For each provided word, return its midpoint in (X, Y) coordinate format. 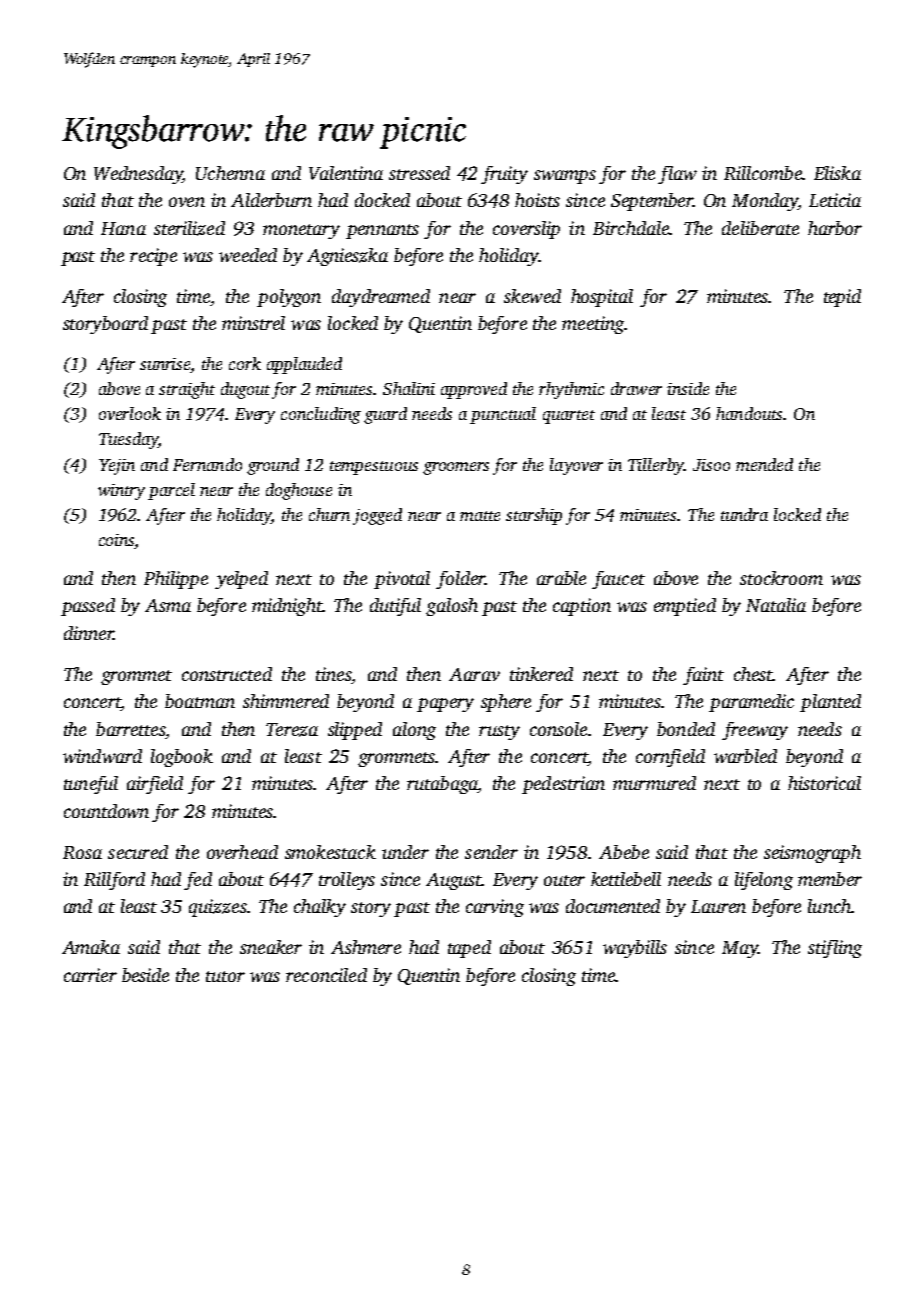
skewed (532, 296)
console (558, 729)
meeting (593, 325)
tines (333, 674)
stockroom (781, 578)
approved (474, 390)
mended (764, 464)
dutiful (395, 607)
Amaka (91, 947)
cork (245, 363)
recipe (153, 257)
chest (753, 674)
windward (102, 756)
